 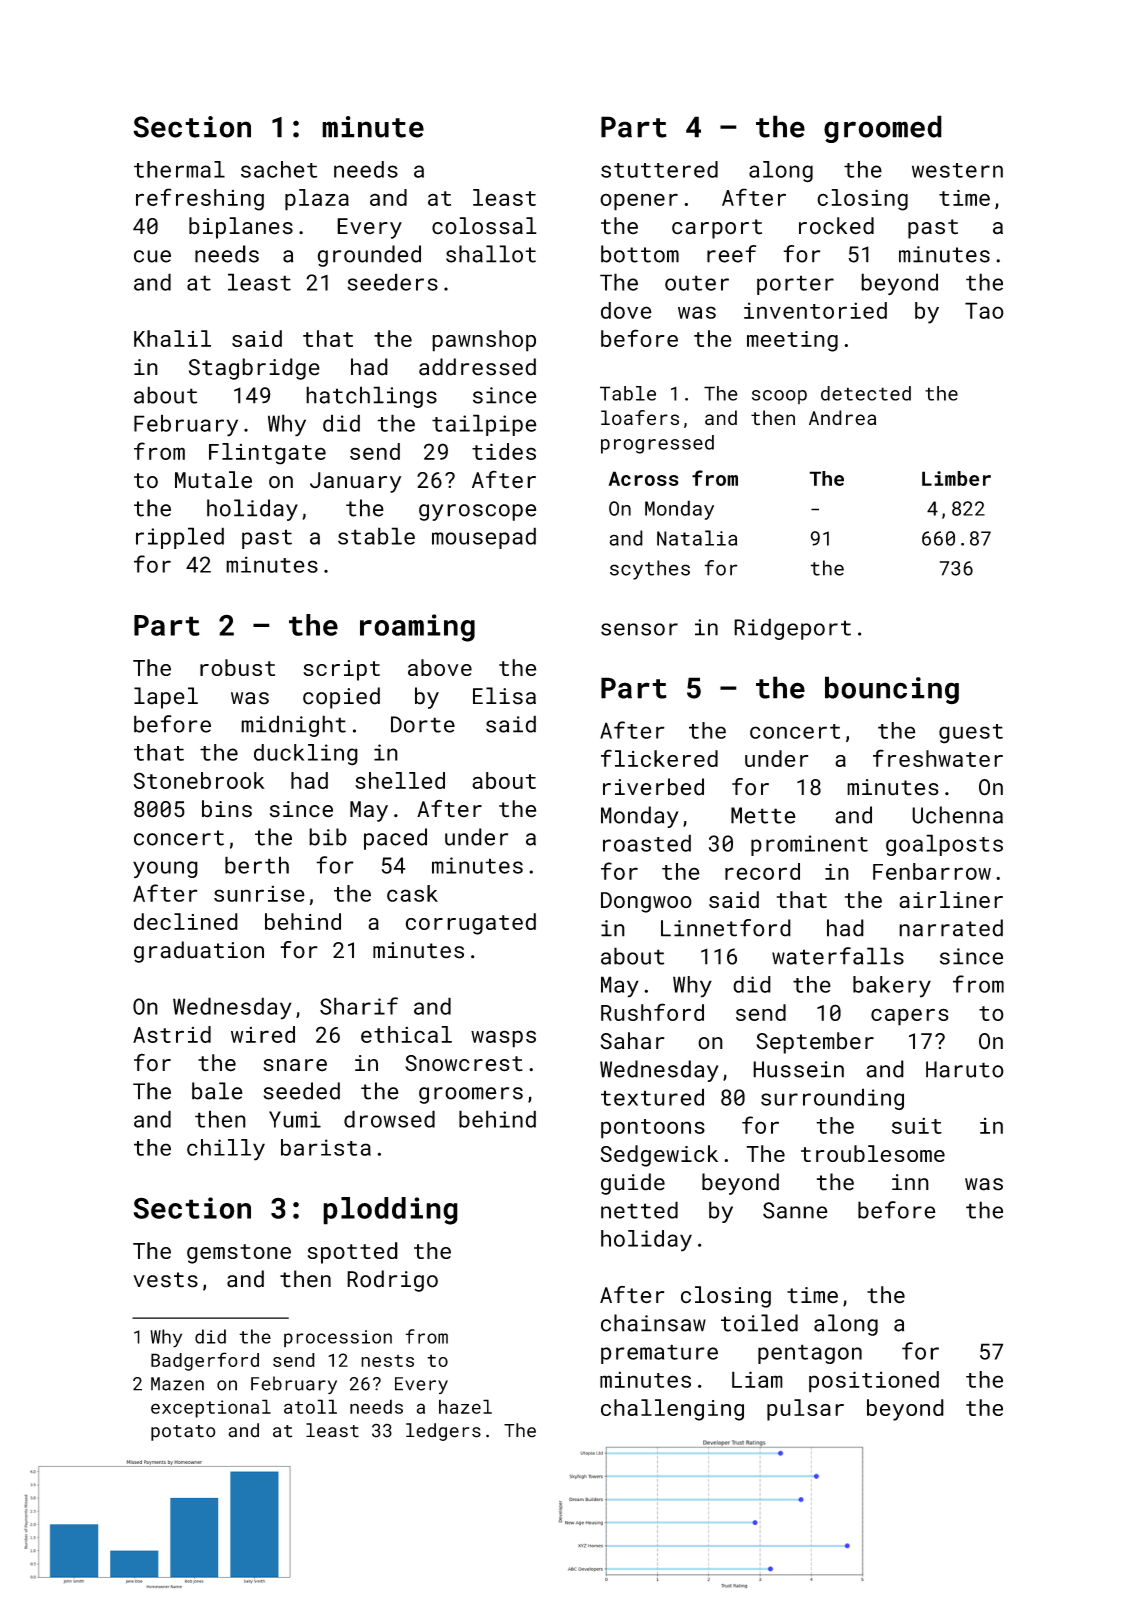 What do you see at coordinates (805, 1410) in the screenshot?
I see `pulsar` at bounding box center [805, 1410].
